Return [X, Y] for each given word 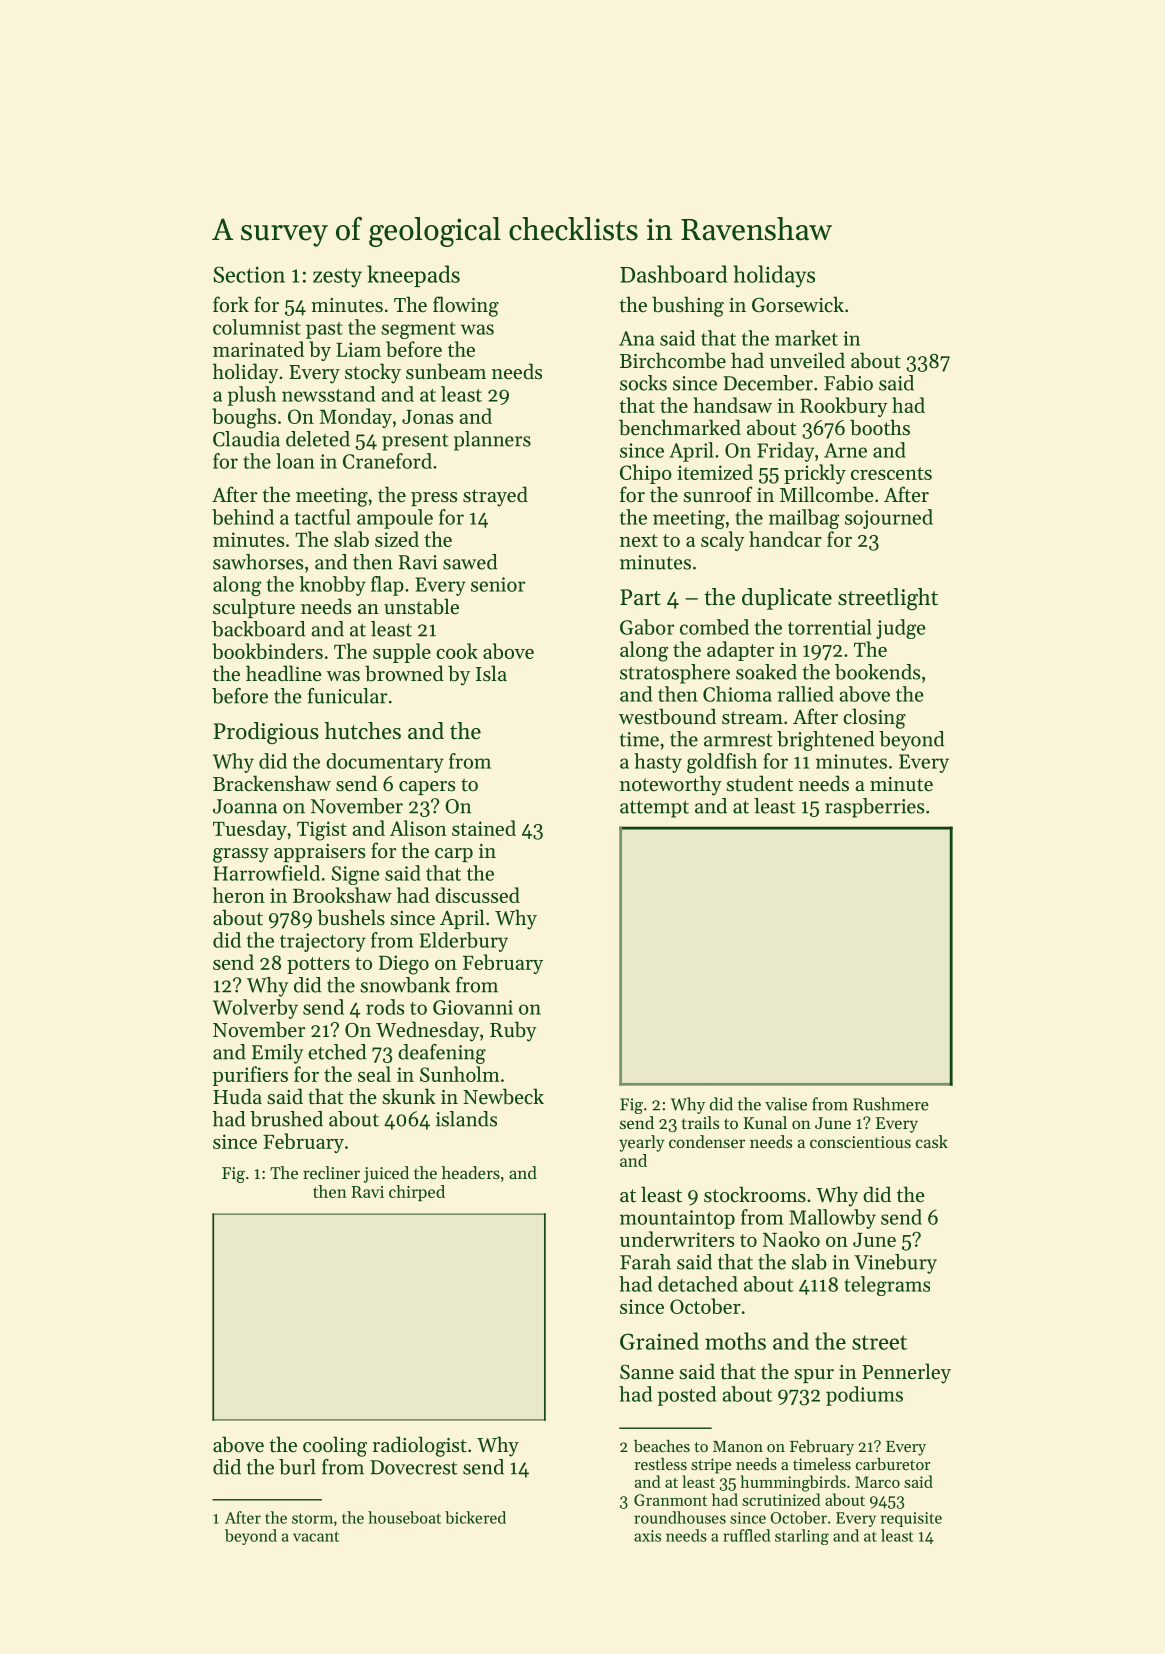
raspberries [874, 808]
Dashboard [673, 274]
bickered [475, 1517]
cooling [335, 1446]
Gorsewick [798, 304]
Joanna [245, 806]
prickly [815, 474]
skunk [409, 1096]
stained [484, 828]
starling [802, 1537]
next [639, 540]
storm [312, 1518]
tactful [323, 517]
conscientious [860, 1142]
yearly [641, 1143]
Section [249, 274]
